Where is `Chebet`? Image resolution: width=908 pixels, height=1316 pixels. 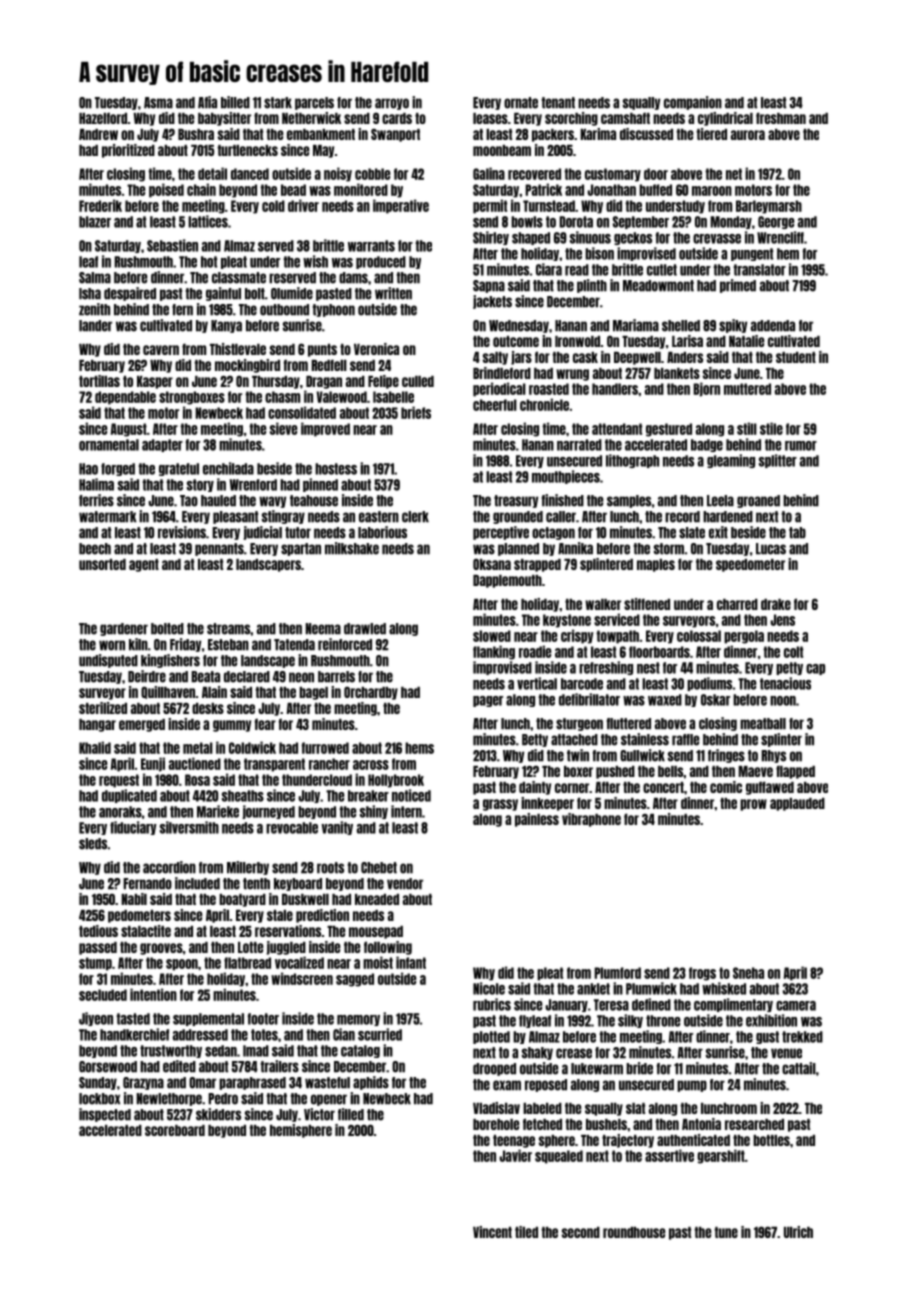 Chebet is located at coordinates (379, 868).
